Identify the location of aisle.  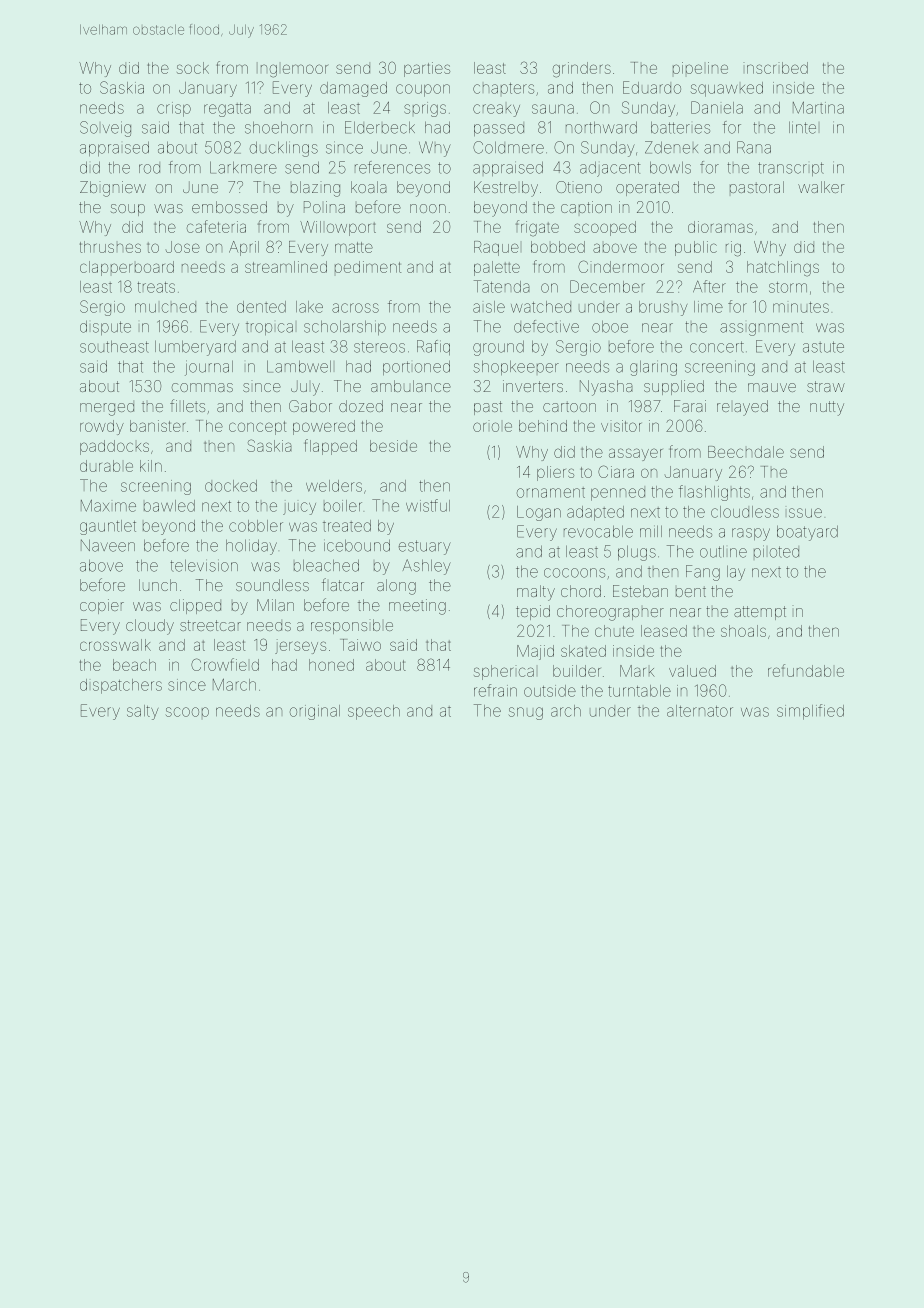
(489, 307).
